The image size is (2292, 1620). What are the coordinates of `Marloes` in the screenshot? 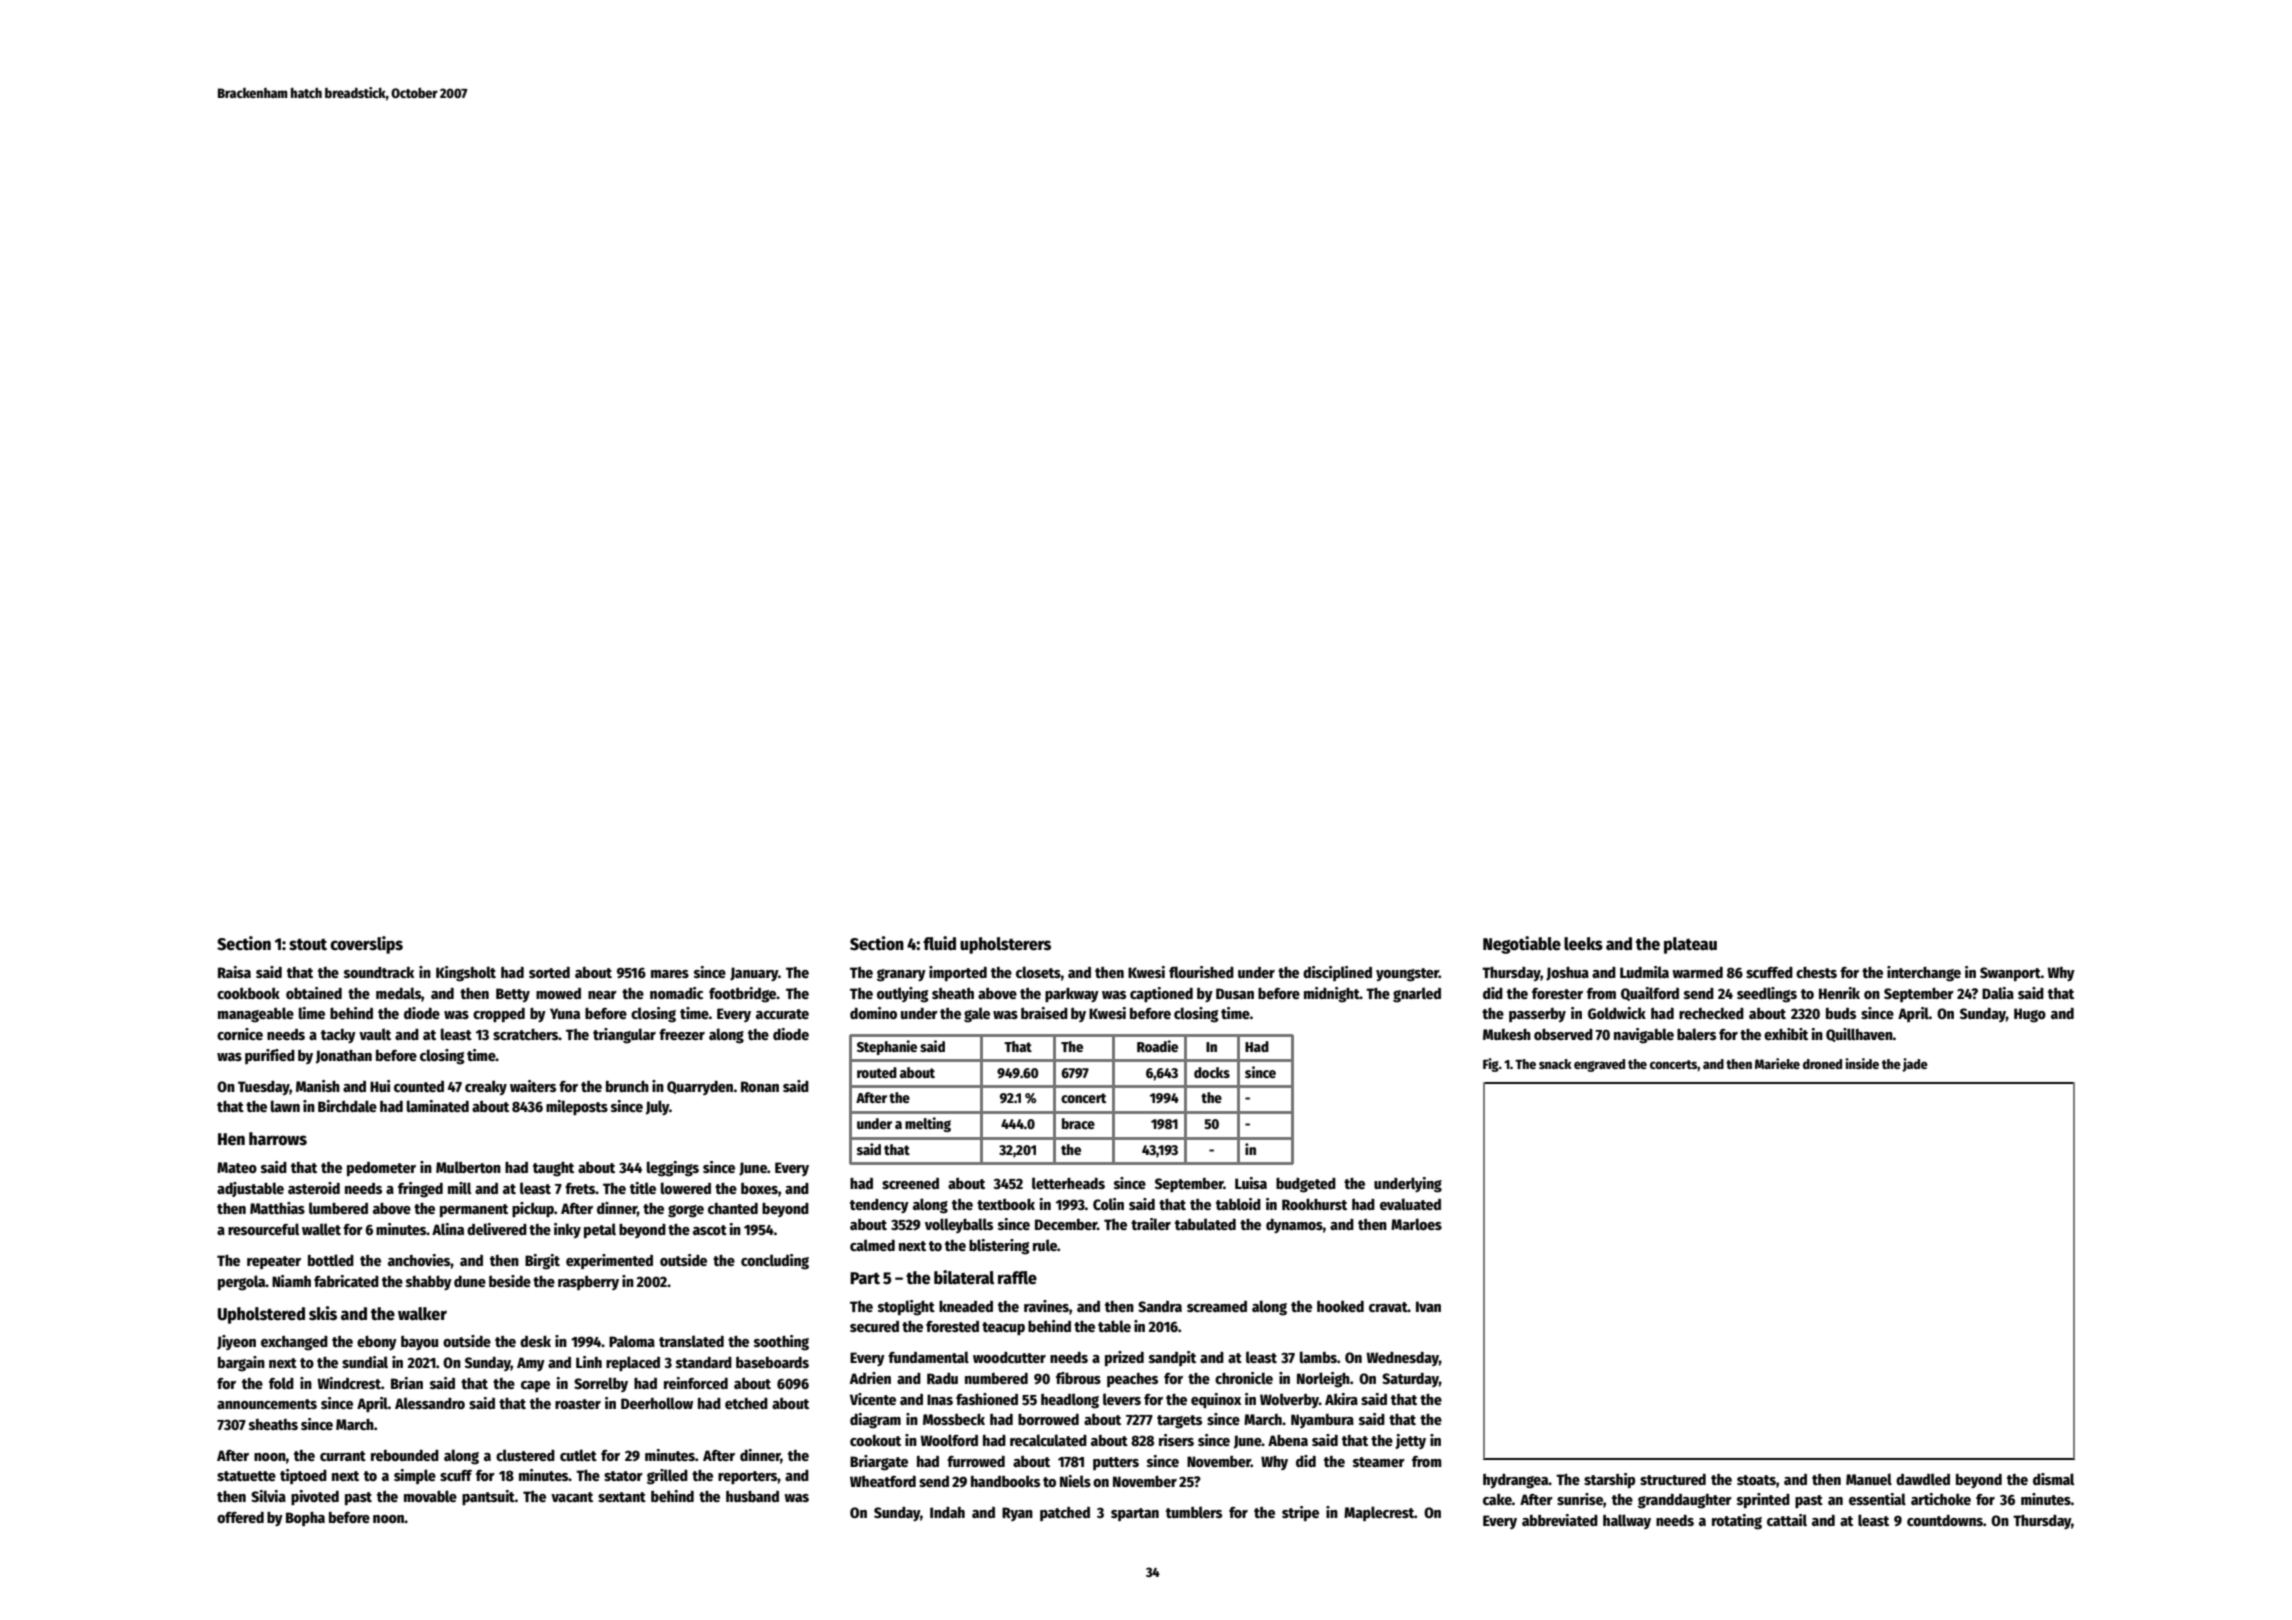 It's located at (1416, 1224).
